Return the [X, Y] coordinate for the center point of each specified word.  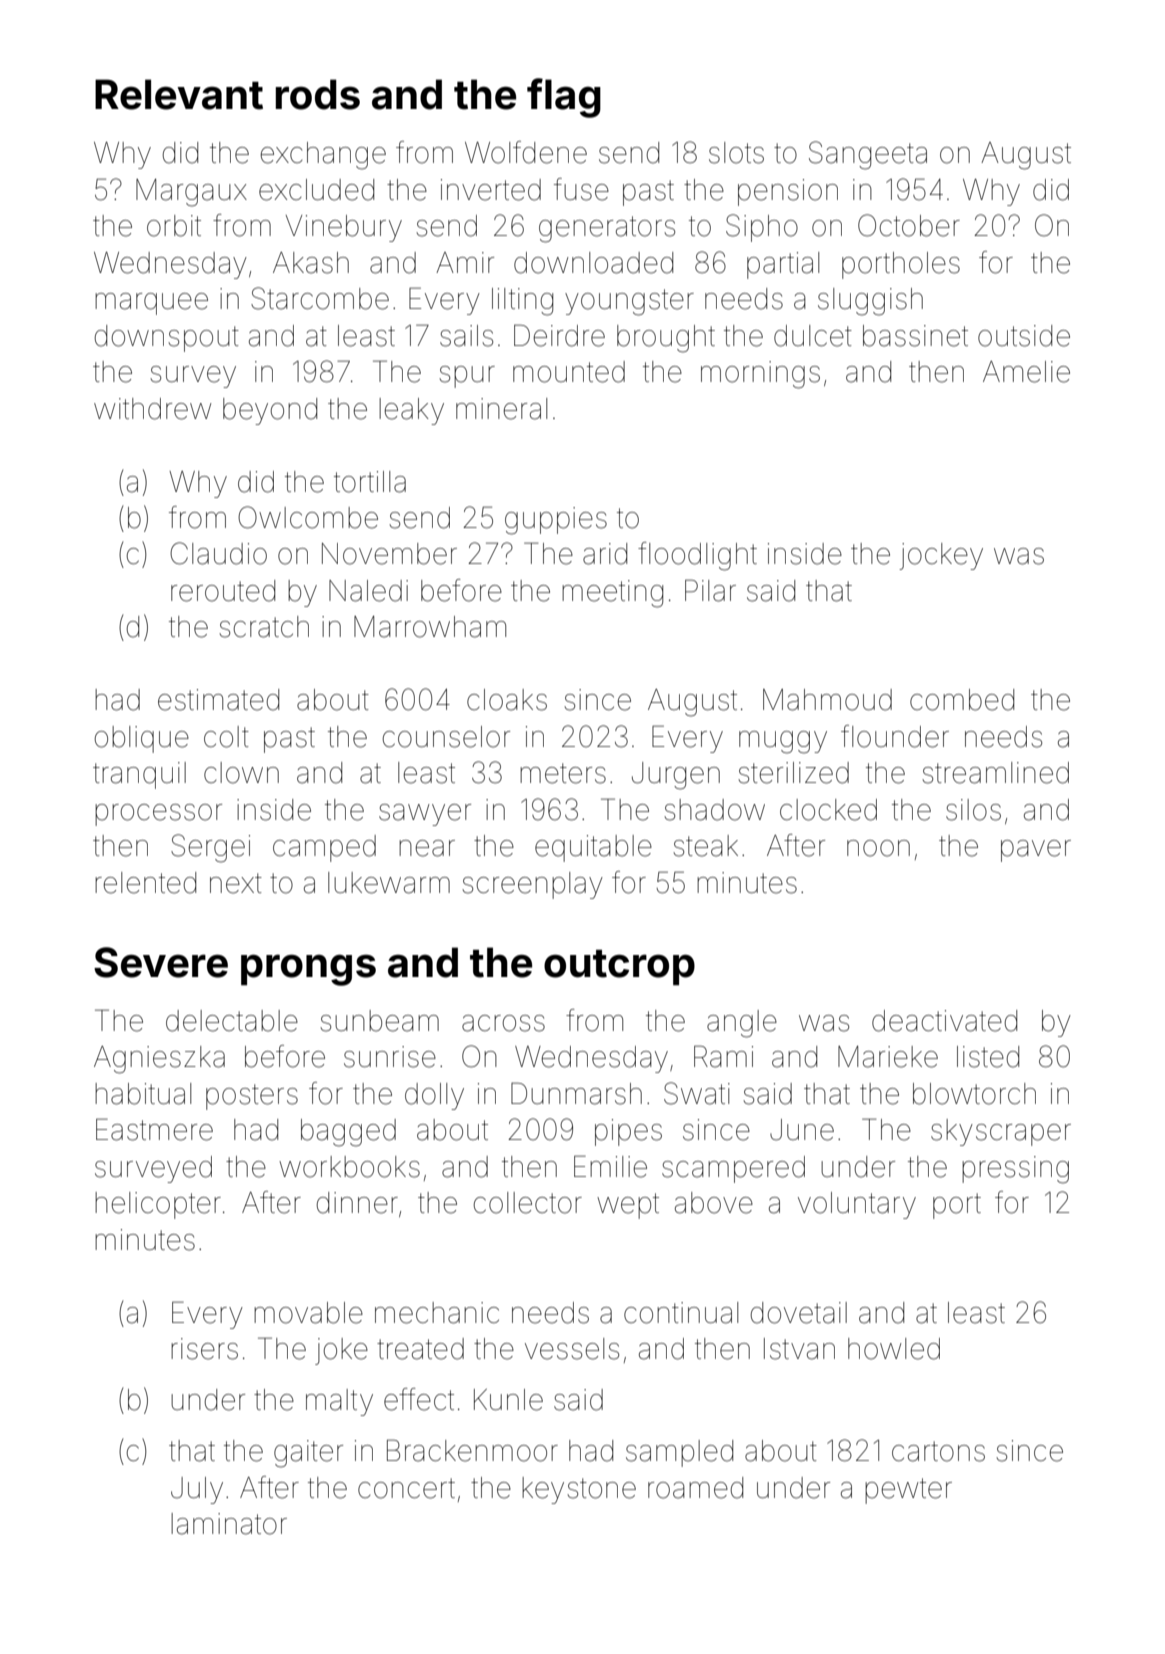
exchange [323, 156]
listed [988, 1057]
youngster [629, 302]
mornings [760, 375]
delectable [232, 1021]
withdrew [152, 409]
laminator [229, 1524]
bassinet [915, 336]
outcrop [619, 968]
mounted [569, 372]
